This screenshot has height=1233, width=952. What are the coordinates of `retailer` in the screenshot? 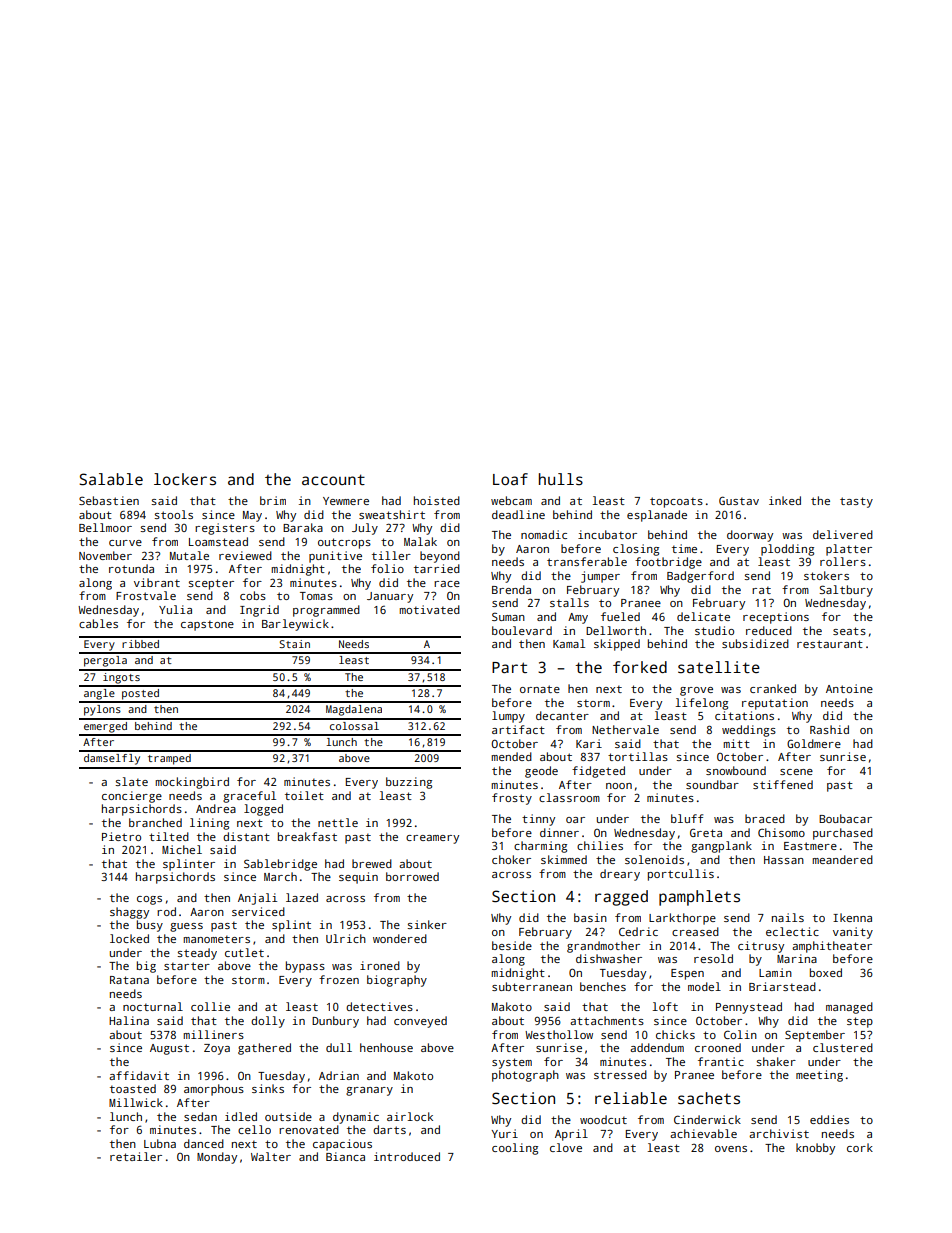 It's located at (136, 1156).
